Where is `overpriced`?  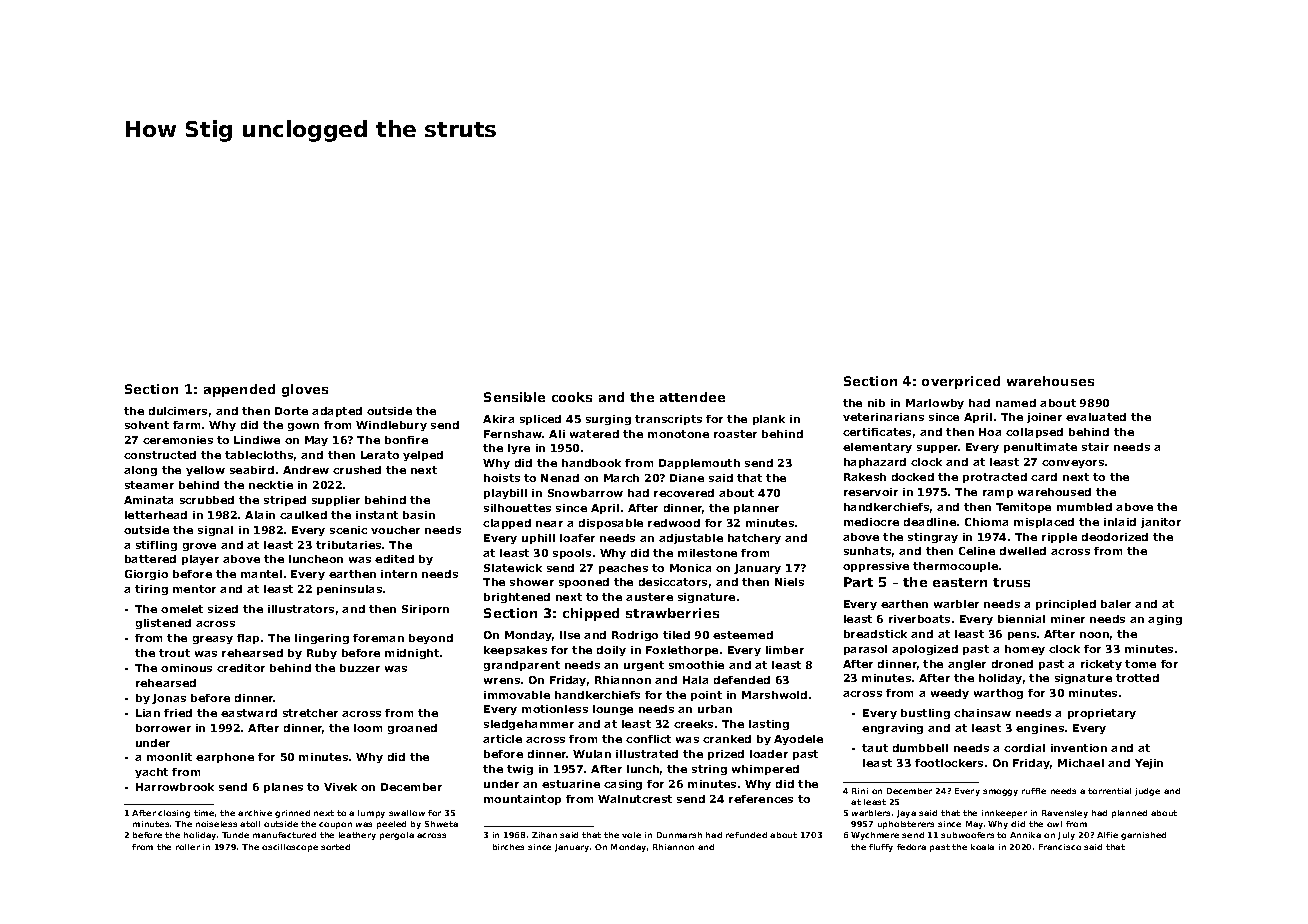 overpriced is located at coordinates (961, 382).
